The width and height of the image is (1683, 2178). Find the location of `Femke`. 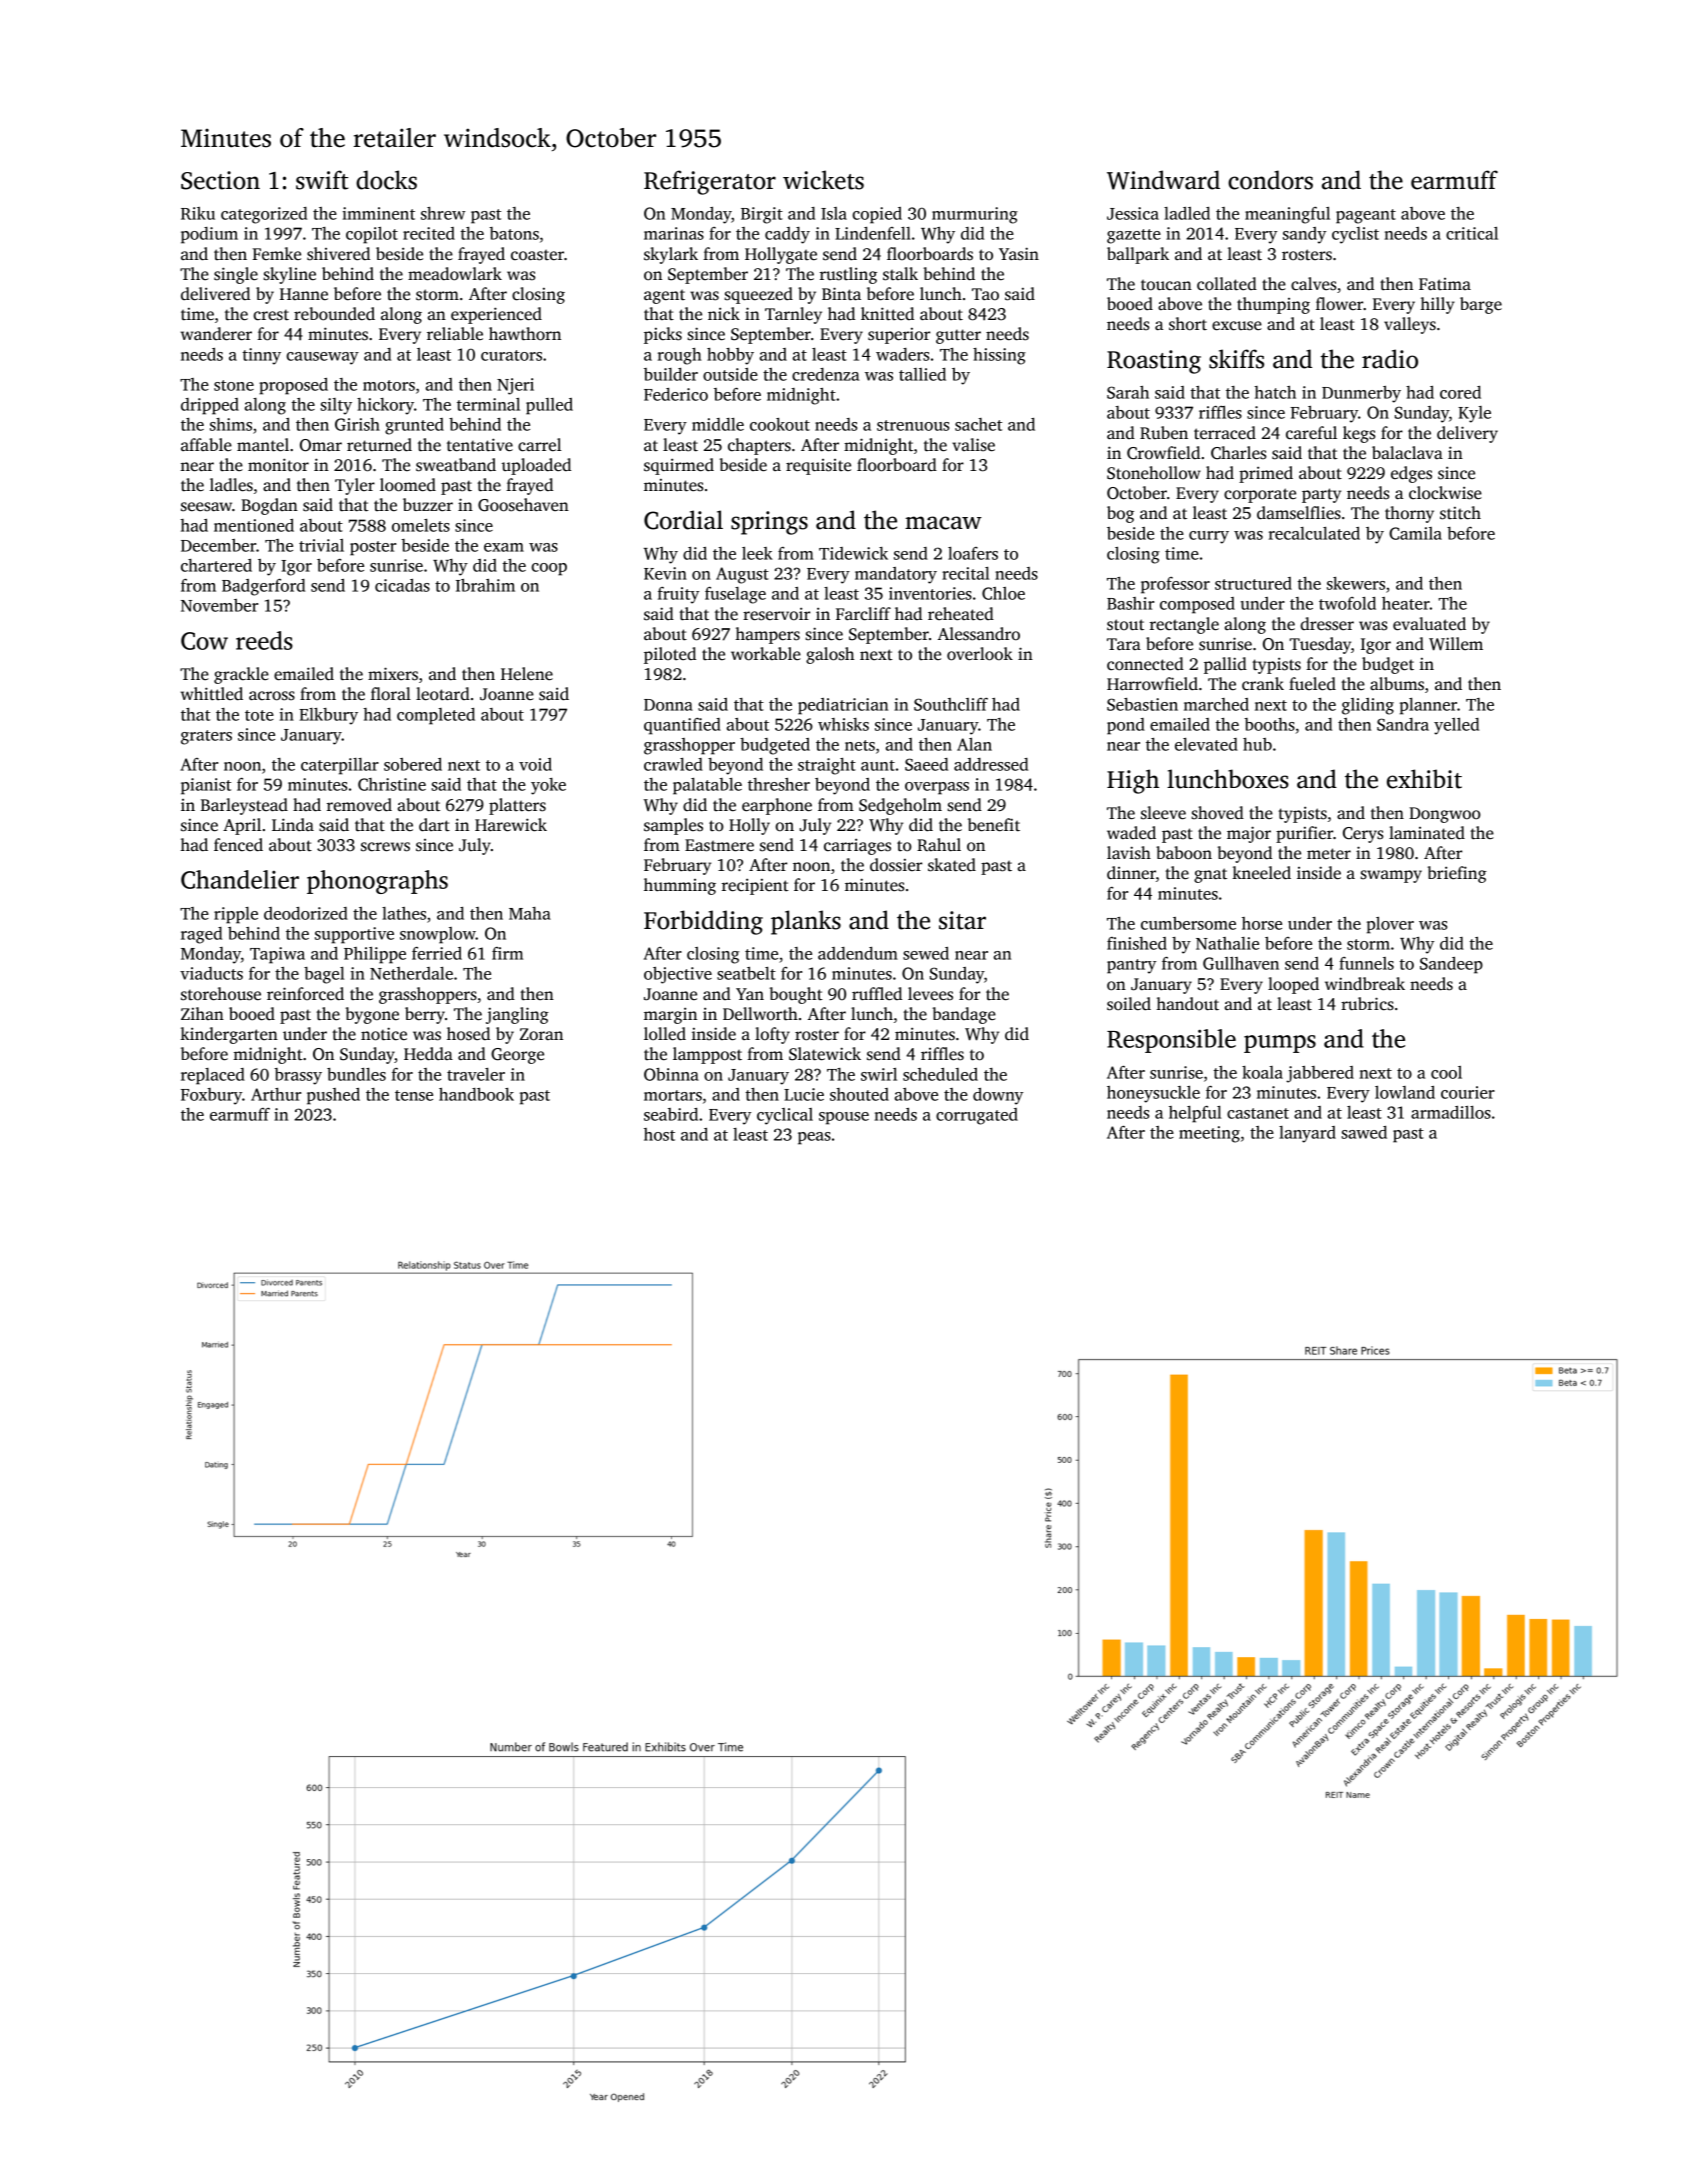

Femke is located at coordinates (277, 253).
